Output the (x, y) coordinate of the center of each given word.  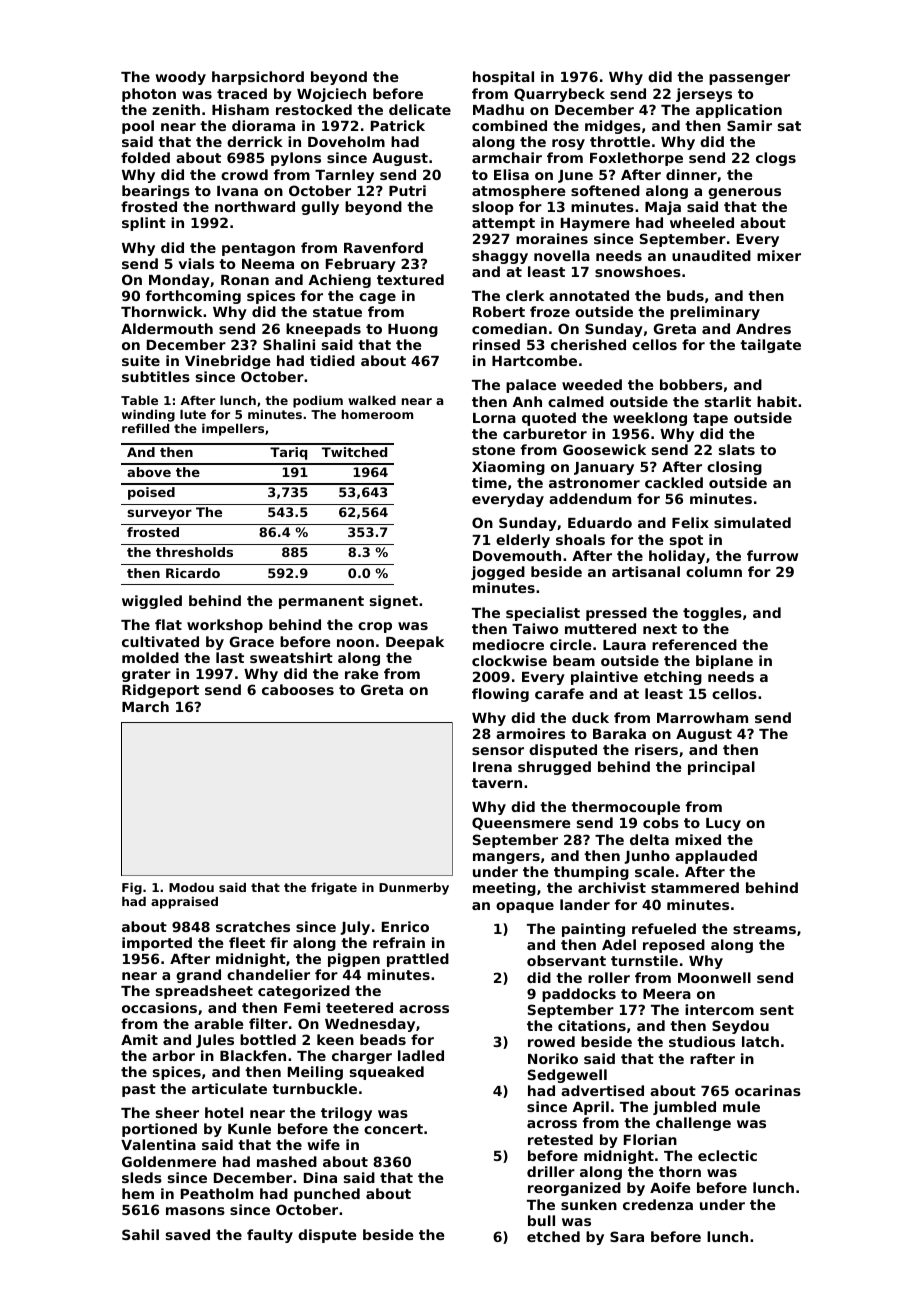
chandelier (268, 974)
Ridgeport (160, 691)
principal (721, 768)
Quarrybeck (559, 95)
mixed (698, 839)
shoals (580, 539)
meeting (504, 889)
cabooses (298, 689)
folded (145, 157)
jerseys (704, 95)
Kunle (249, 1128)
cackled (674, 482)
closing (734, 468)
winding (148, 415)
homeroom (377, 414)
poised (151, 493)
